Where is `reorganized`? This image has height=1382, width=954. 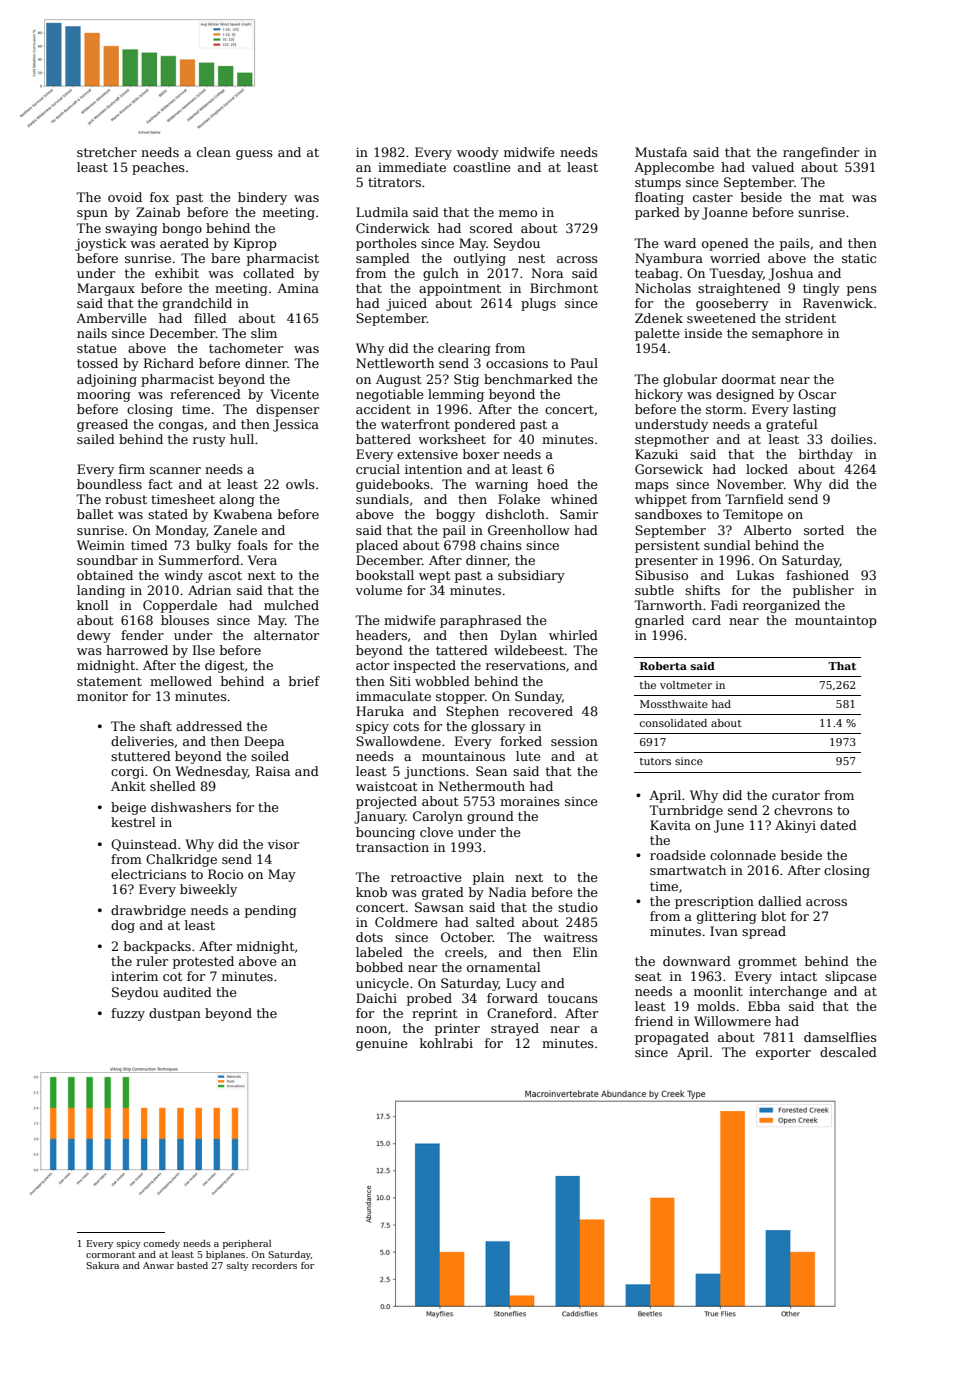
reorganized is located at coordinates (781, 606).
